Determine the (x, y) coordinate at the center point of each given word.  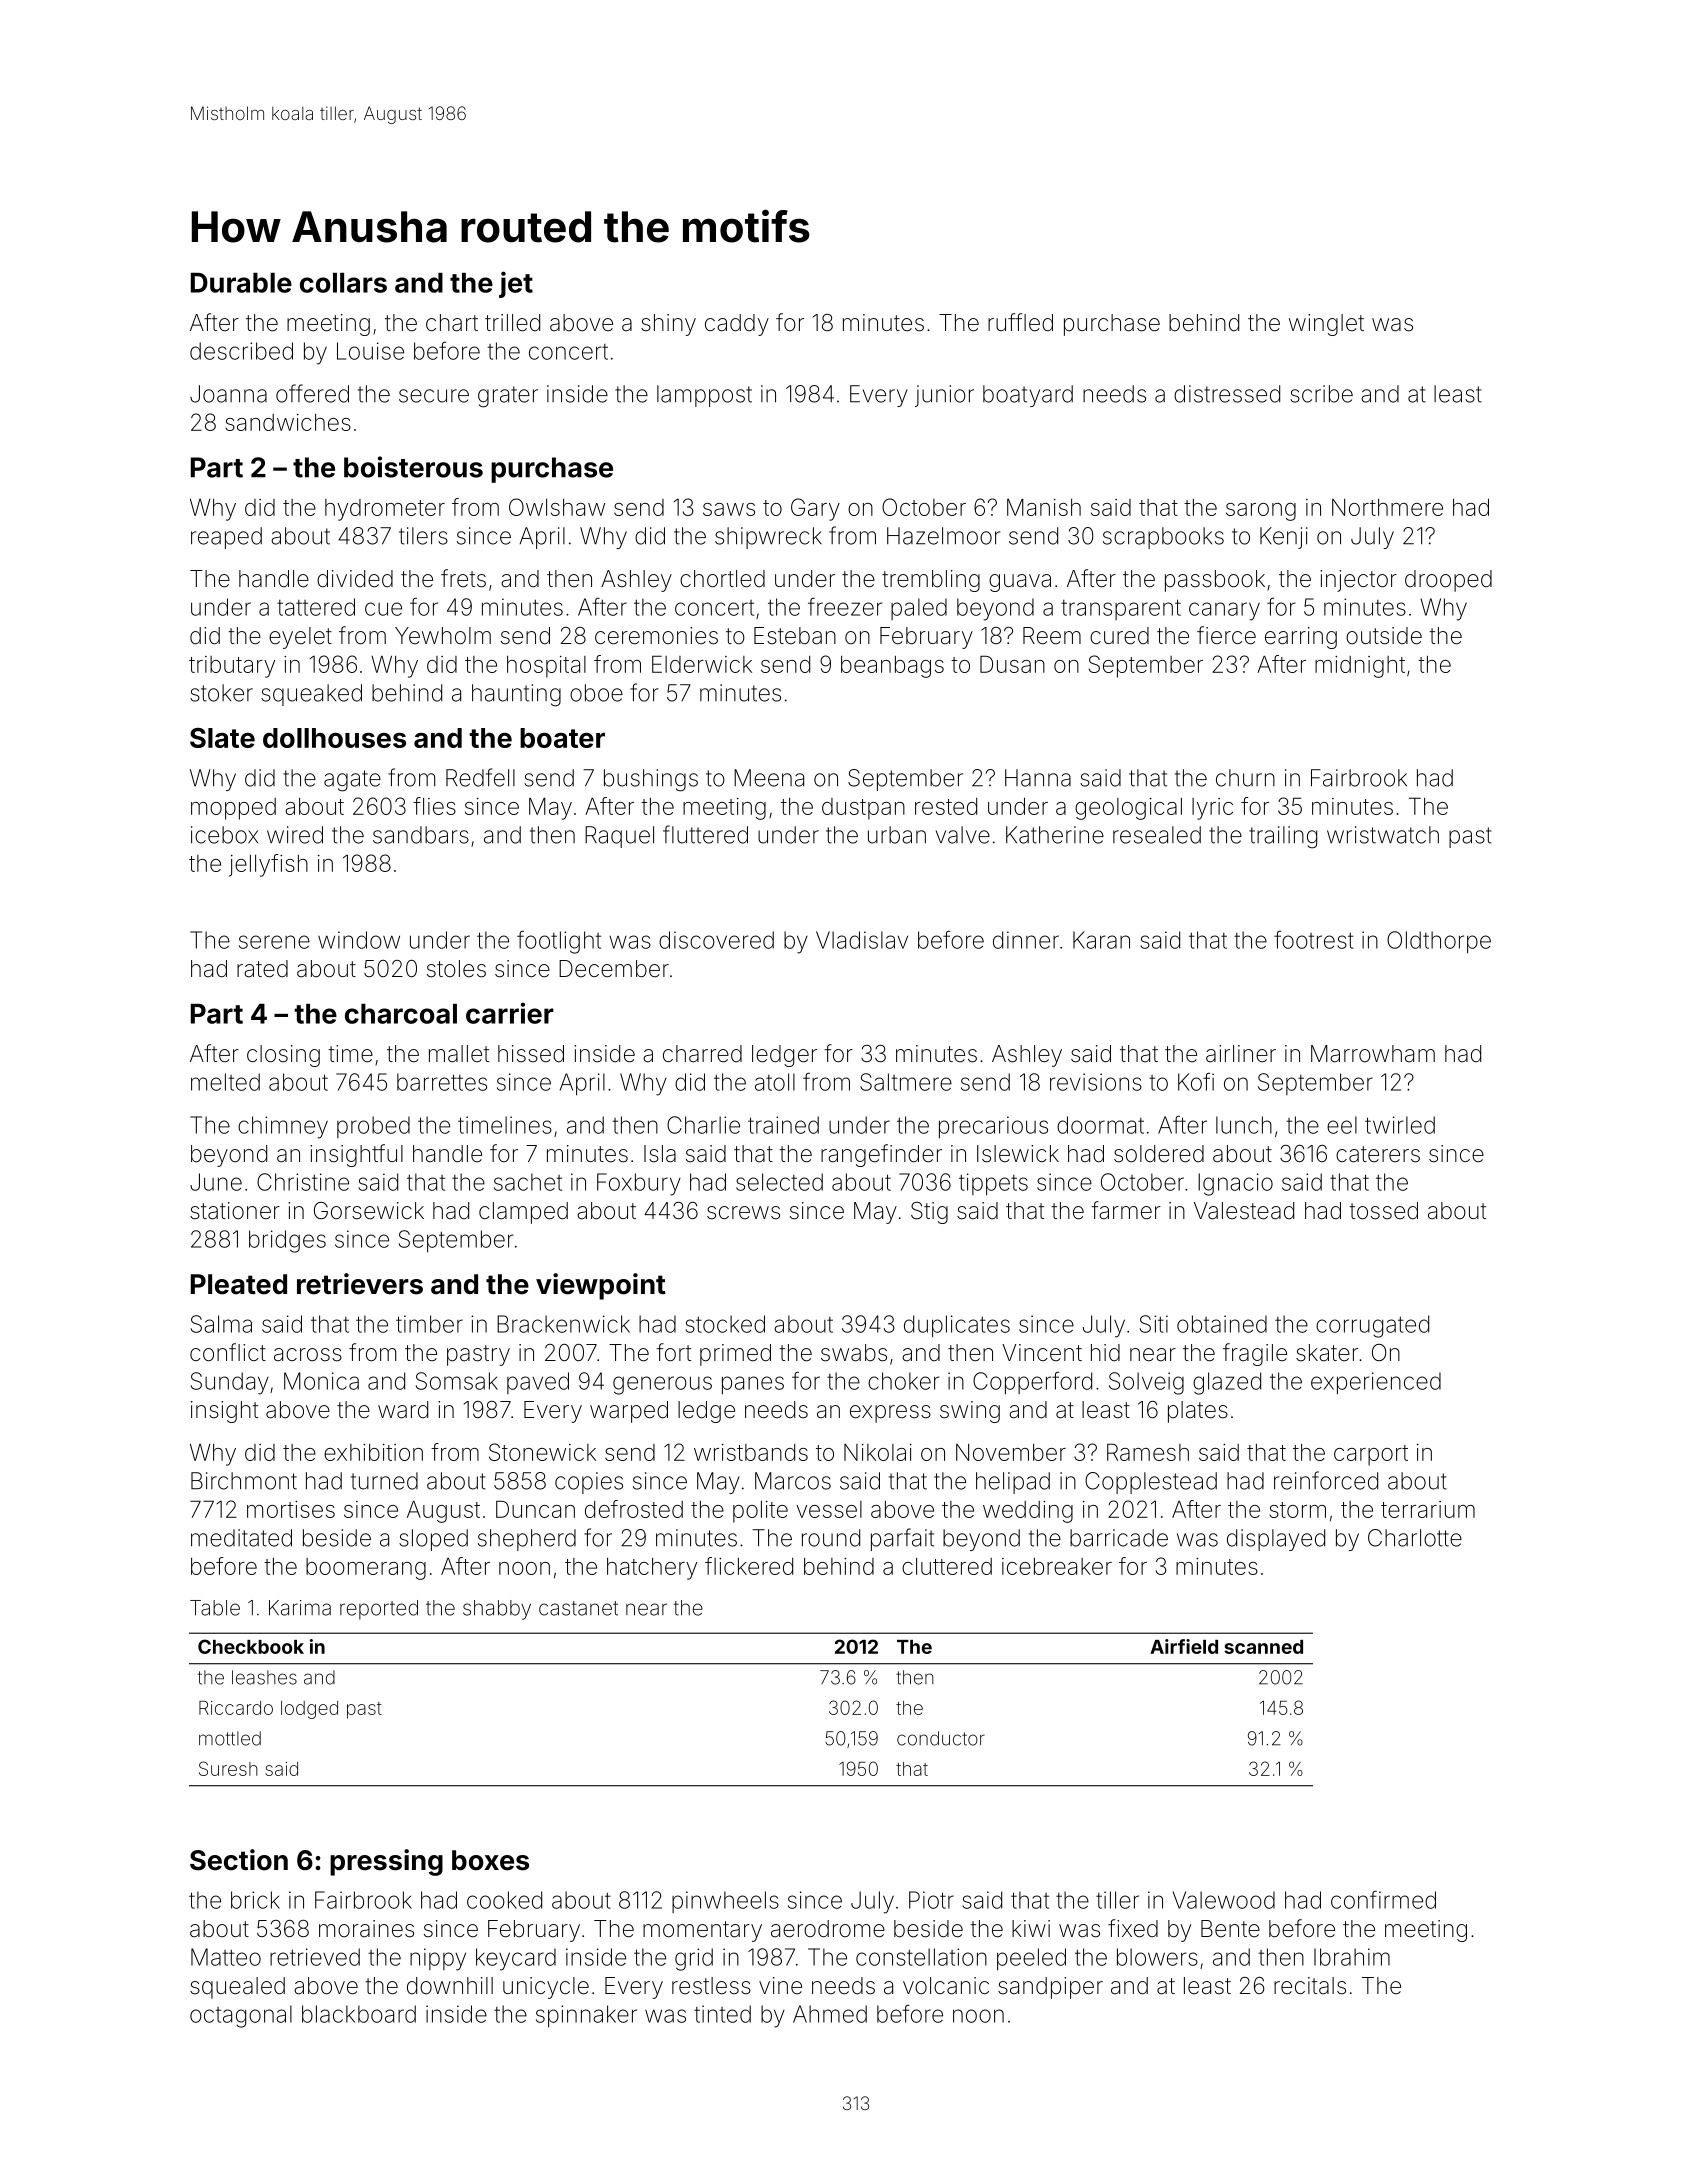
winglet (1326, 325)
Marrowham (1373, 1054)
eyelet (300, 638)
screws (743, 1213)
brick (255, 1900)
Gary (815, 509)
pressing (386, 1862)
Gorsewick (369, 1211)
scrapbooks (1163, 538)
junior (944, 396)
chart (452, 323)
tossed (1383, 1211)
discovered (716, 940)
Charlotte (1415, 1538)
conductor (941, 1738)
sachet (528, 1182)
